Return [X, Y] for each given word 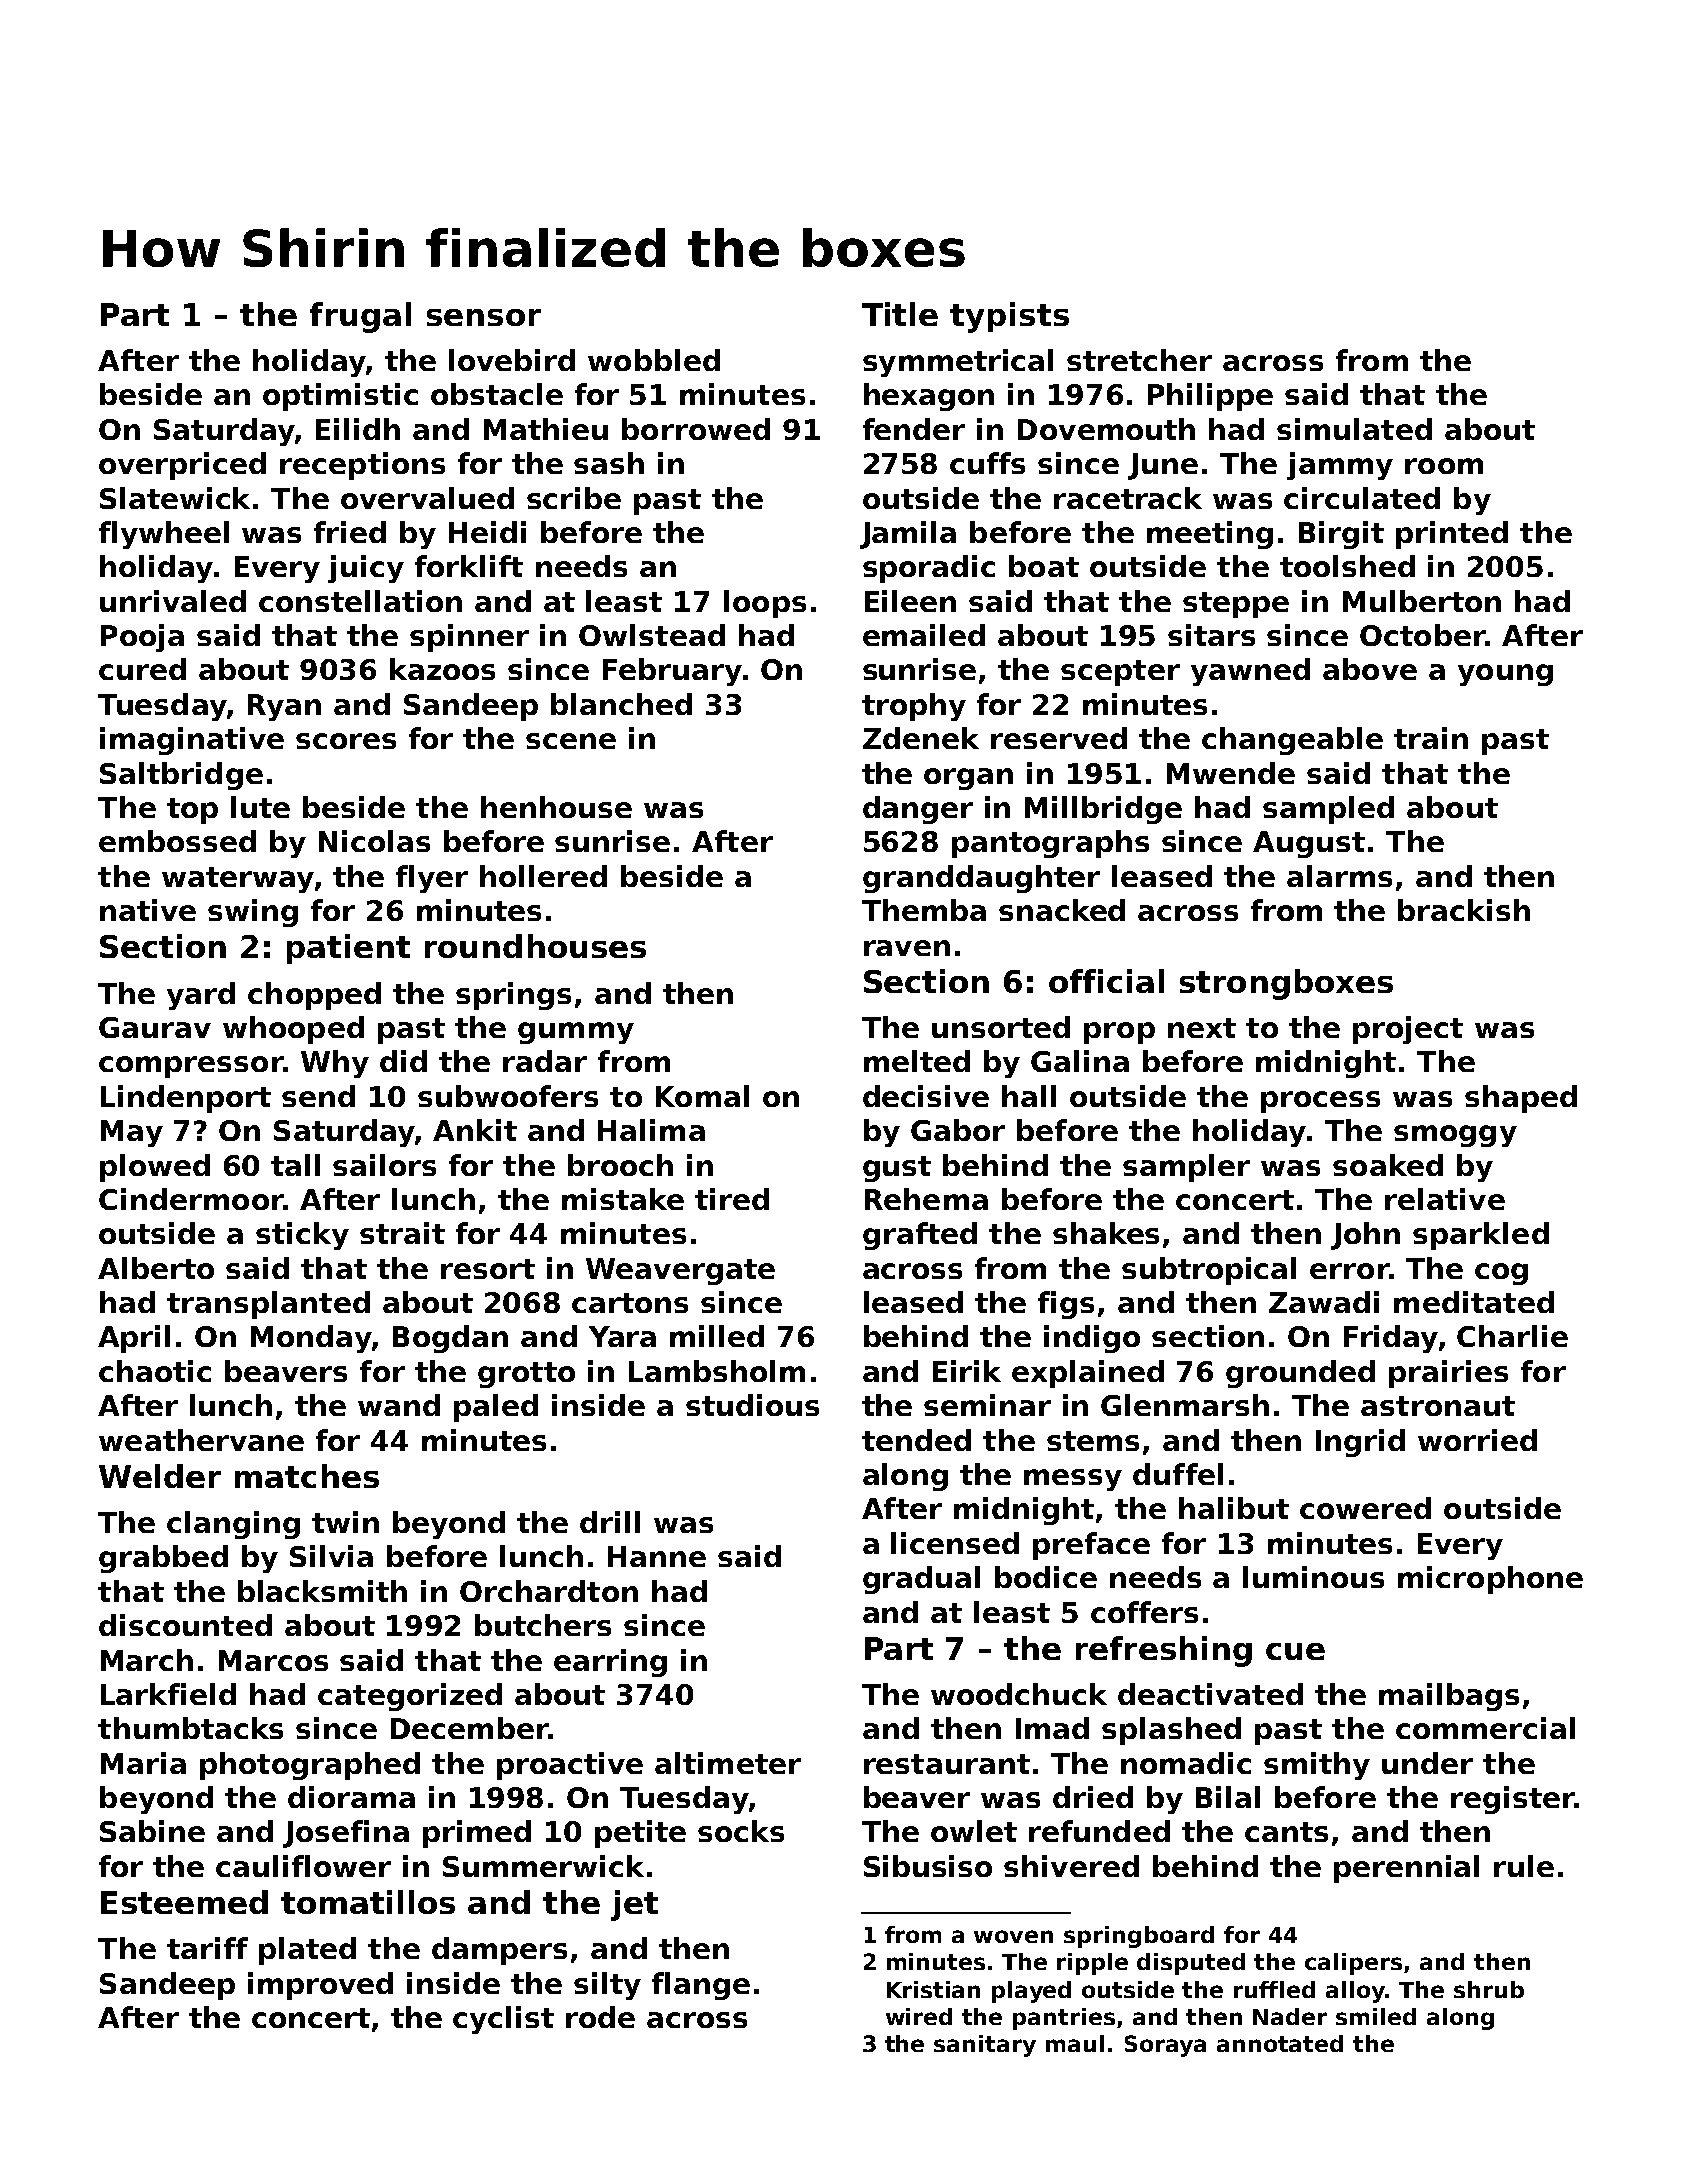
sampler [1186, 1168]
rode [600, 2017]
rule [1524, 1866]
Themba [924, 910]
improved [320, 1986]
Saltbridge [181, 776]
